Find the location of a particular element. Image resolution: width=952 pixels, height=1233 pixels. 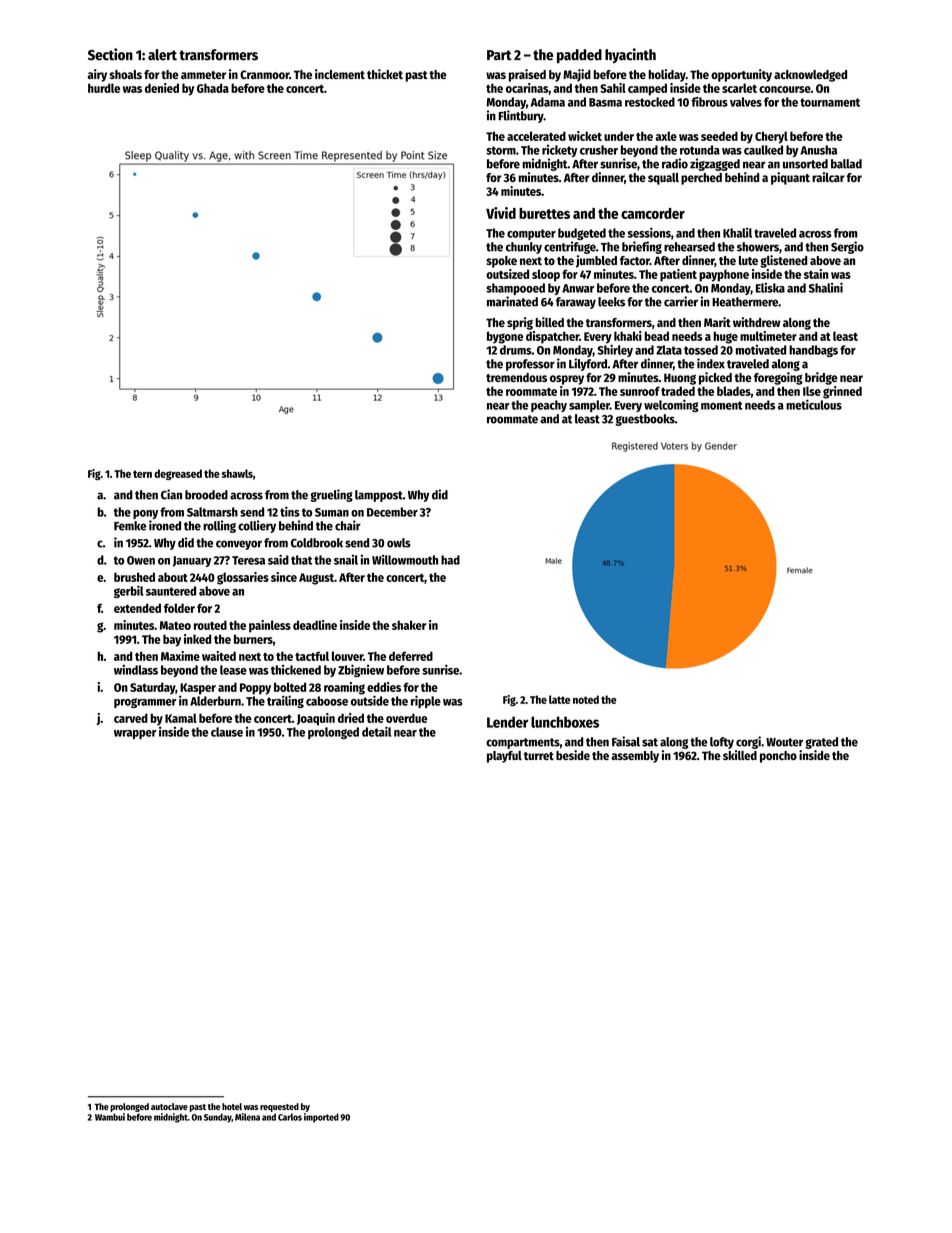

tern is located at coordinates (142, 474).
